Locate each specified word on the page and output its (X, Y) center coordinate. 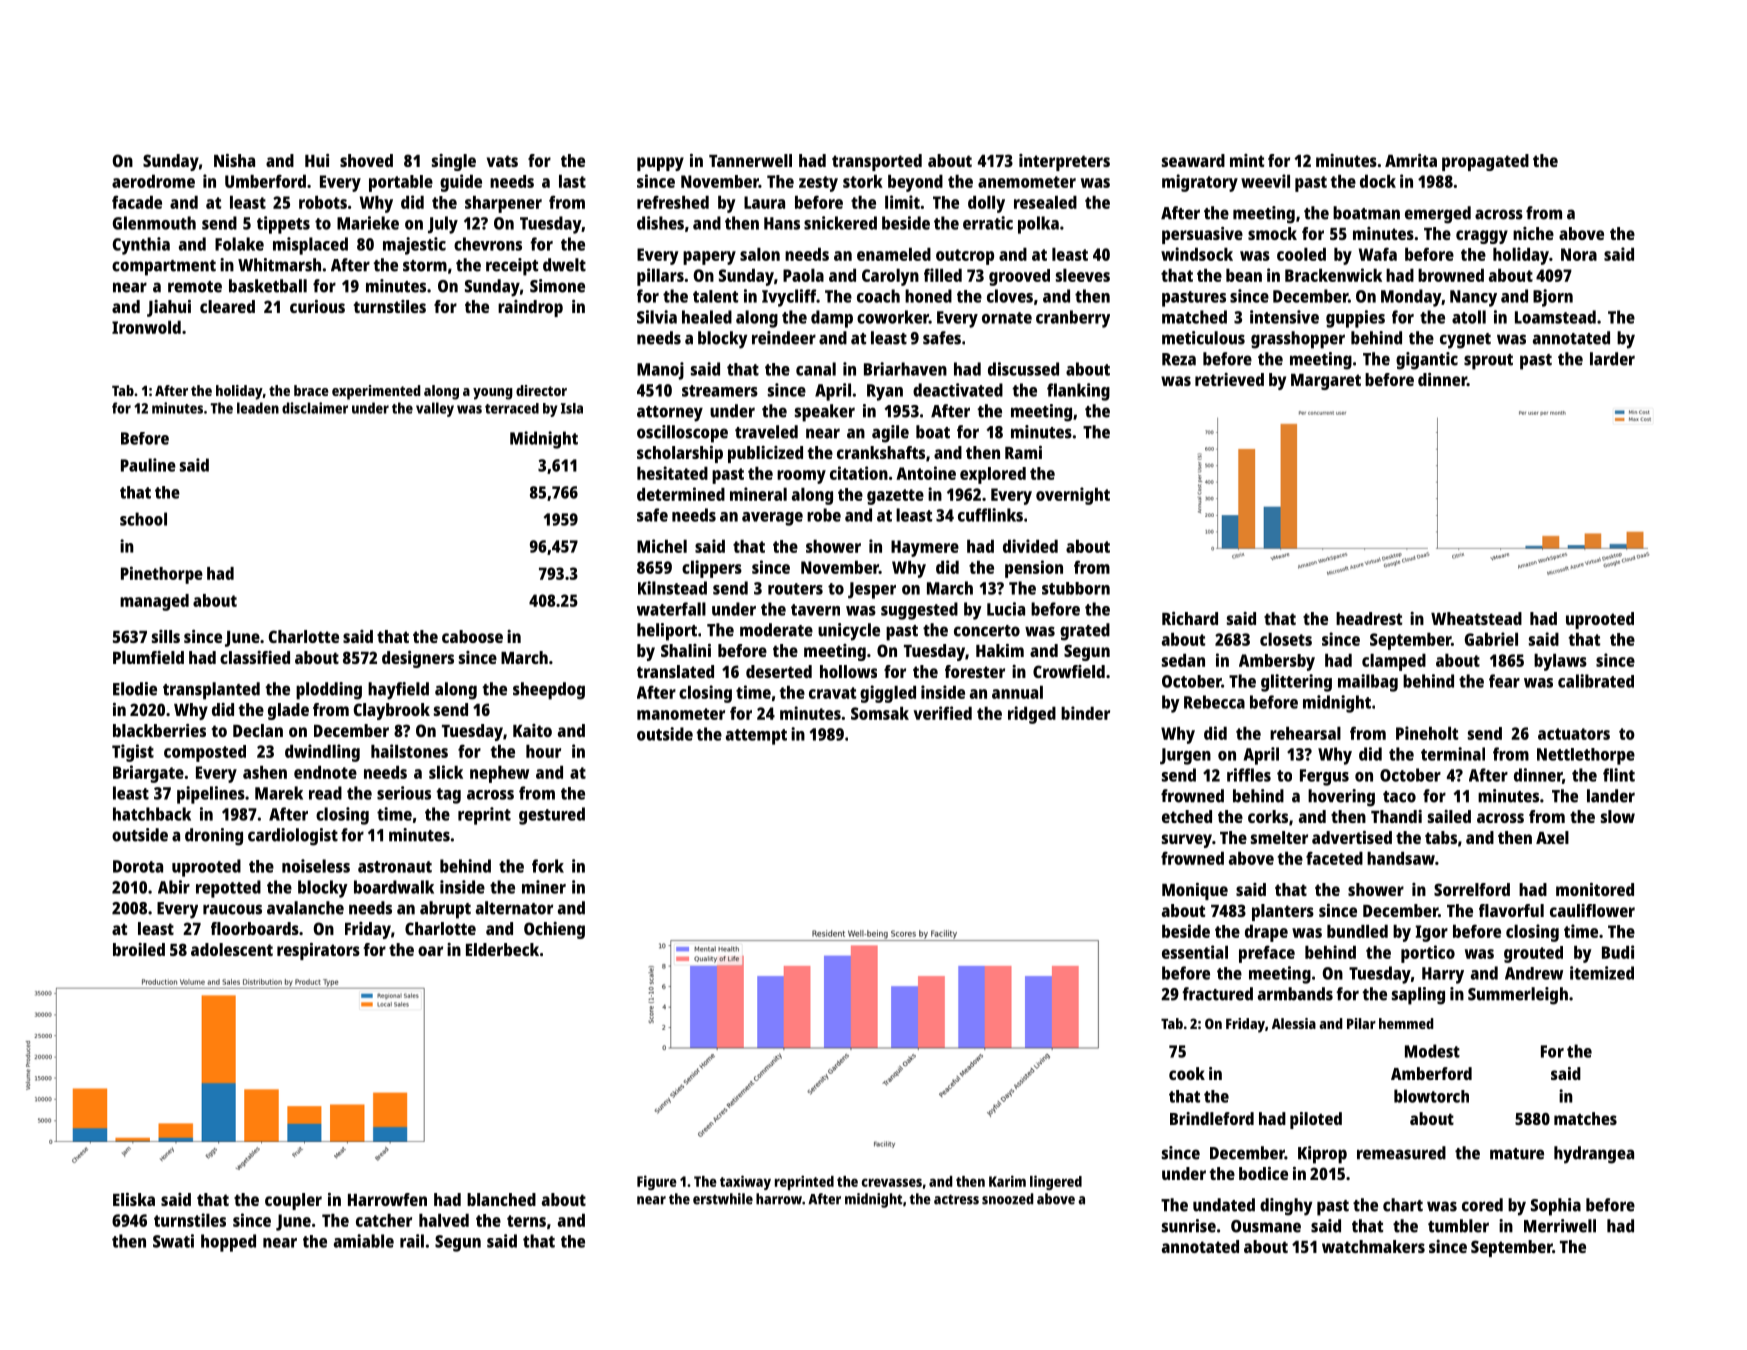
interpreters (1064, 162)
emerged (1438, 215)
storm (425, 266)
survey (1187, 841)
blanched (501, 1199)
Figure (657, 1182)
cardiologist (293, 837)
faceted (1334, 858)
